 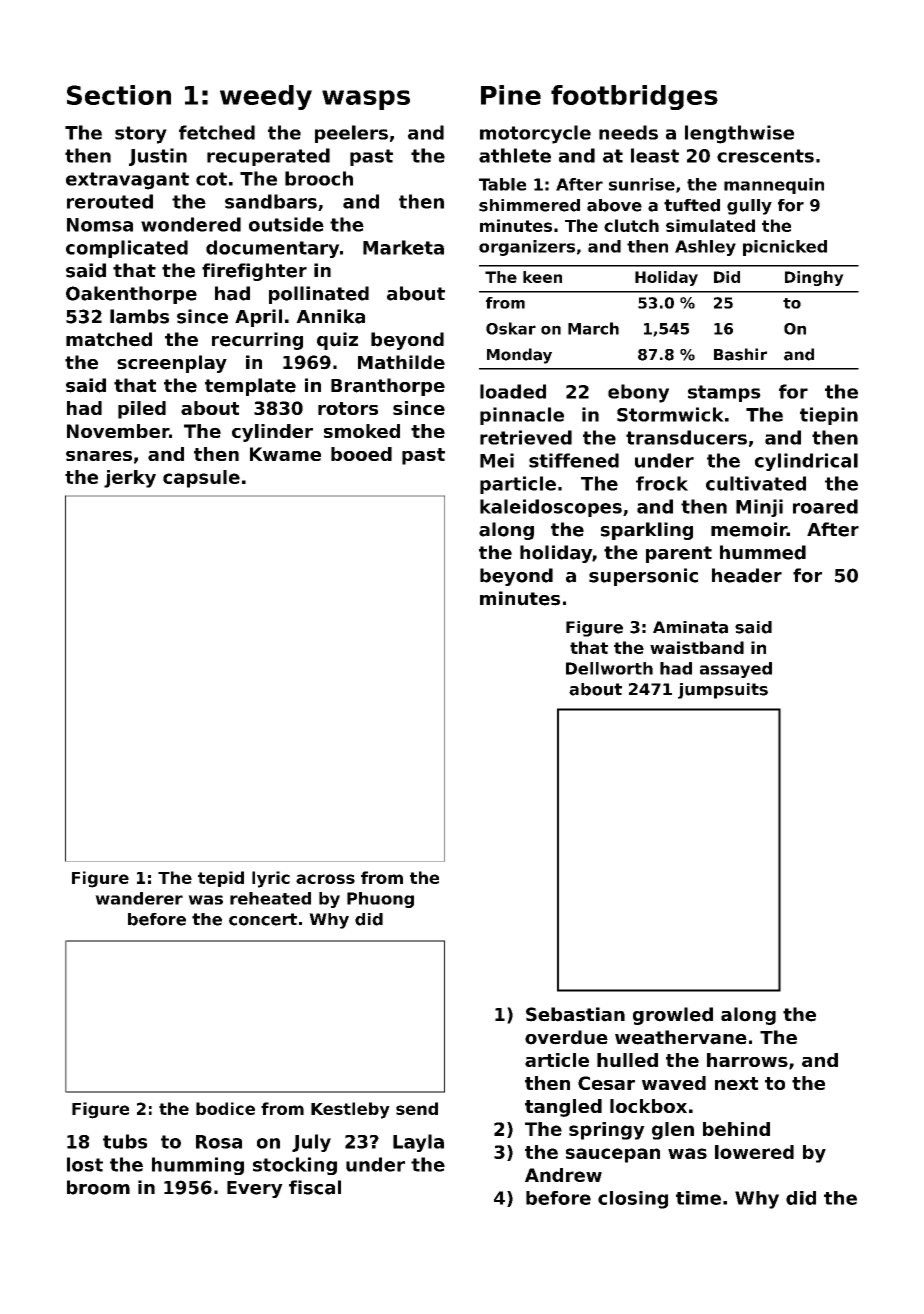 I want to click on Sebastian, so click(x=575, y=1014).
